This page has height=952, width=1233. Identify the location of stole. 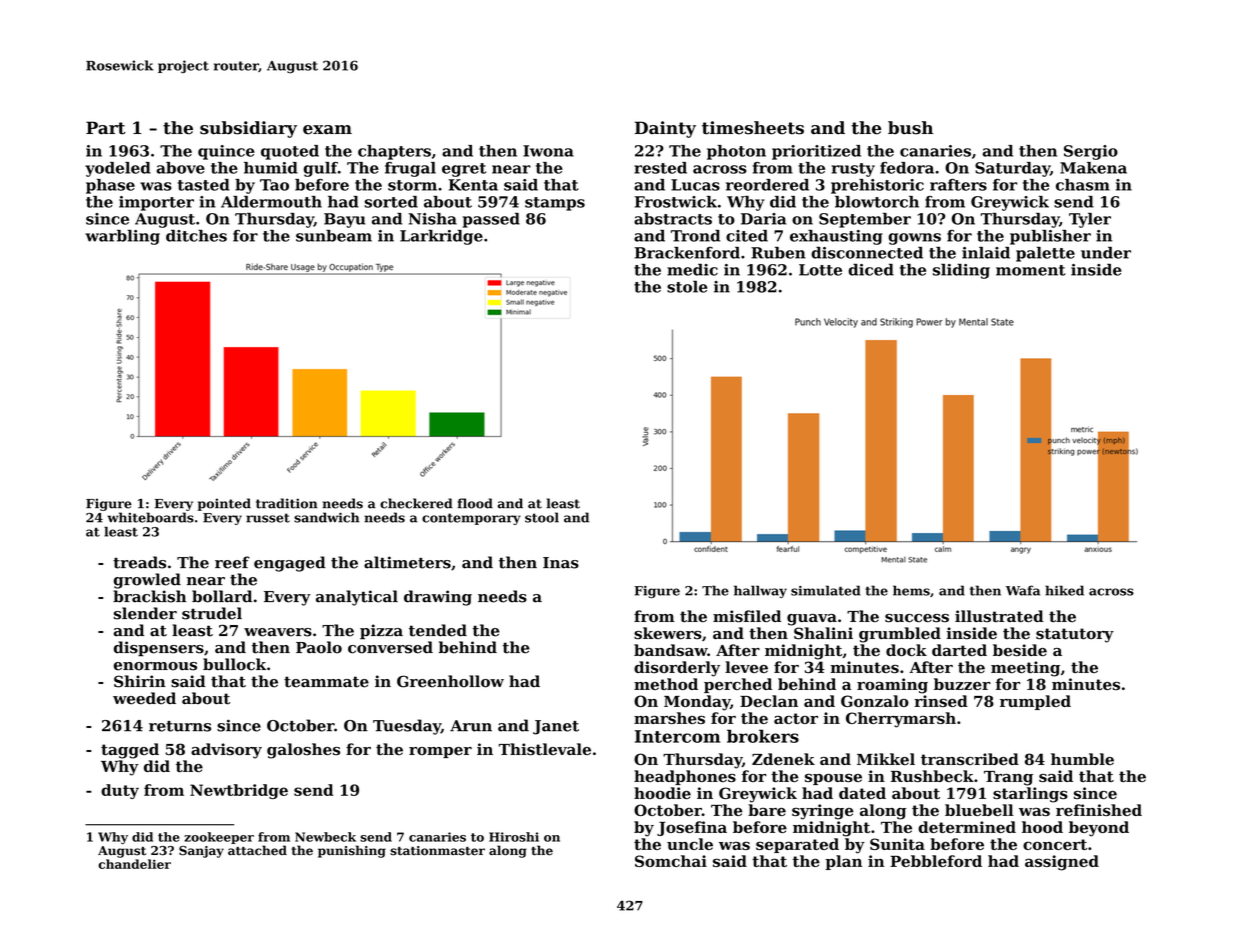
(687, 286).
